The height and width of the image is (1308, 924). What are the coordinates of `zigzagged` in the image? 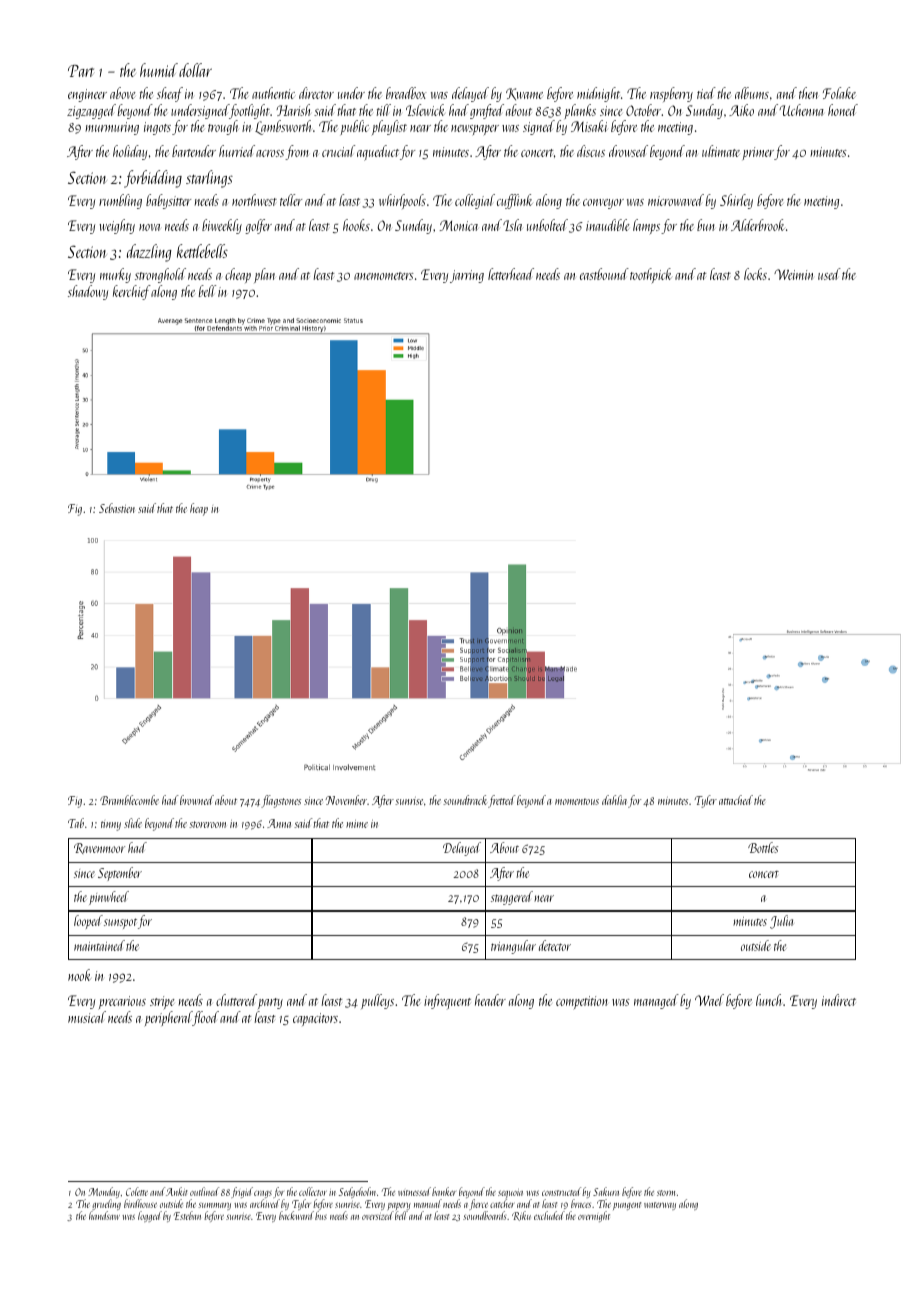 It's located at (91, 111).
